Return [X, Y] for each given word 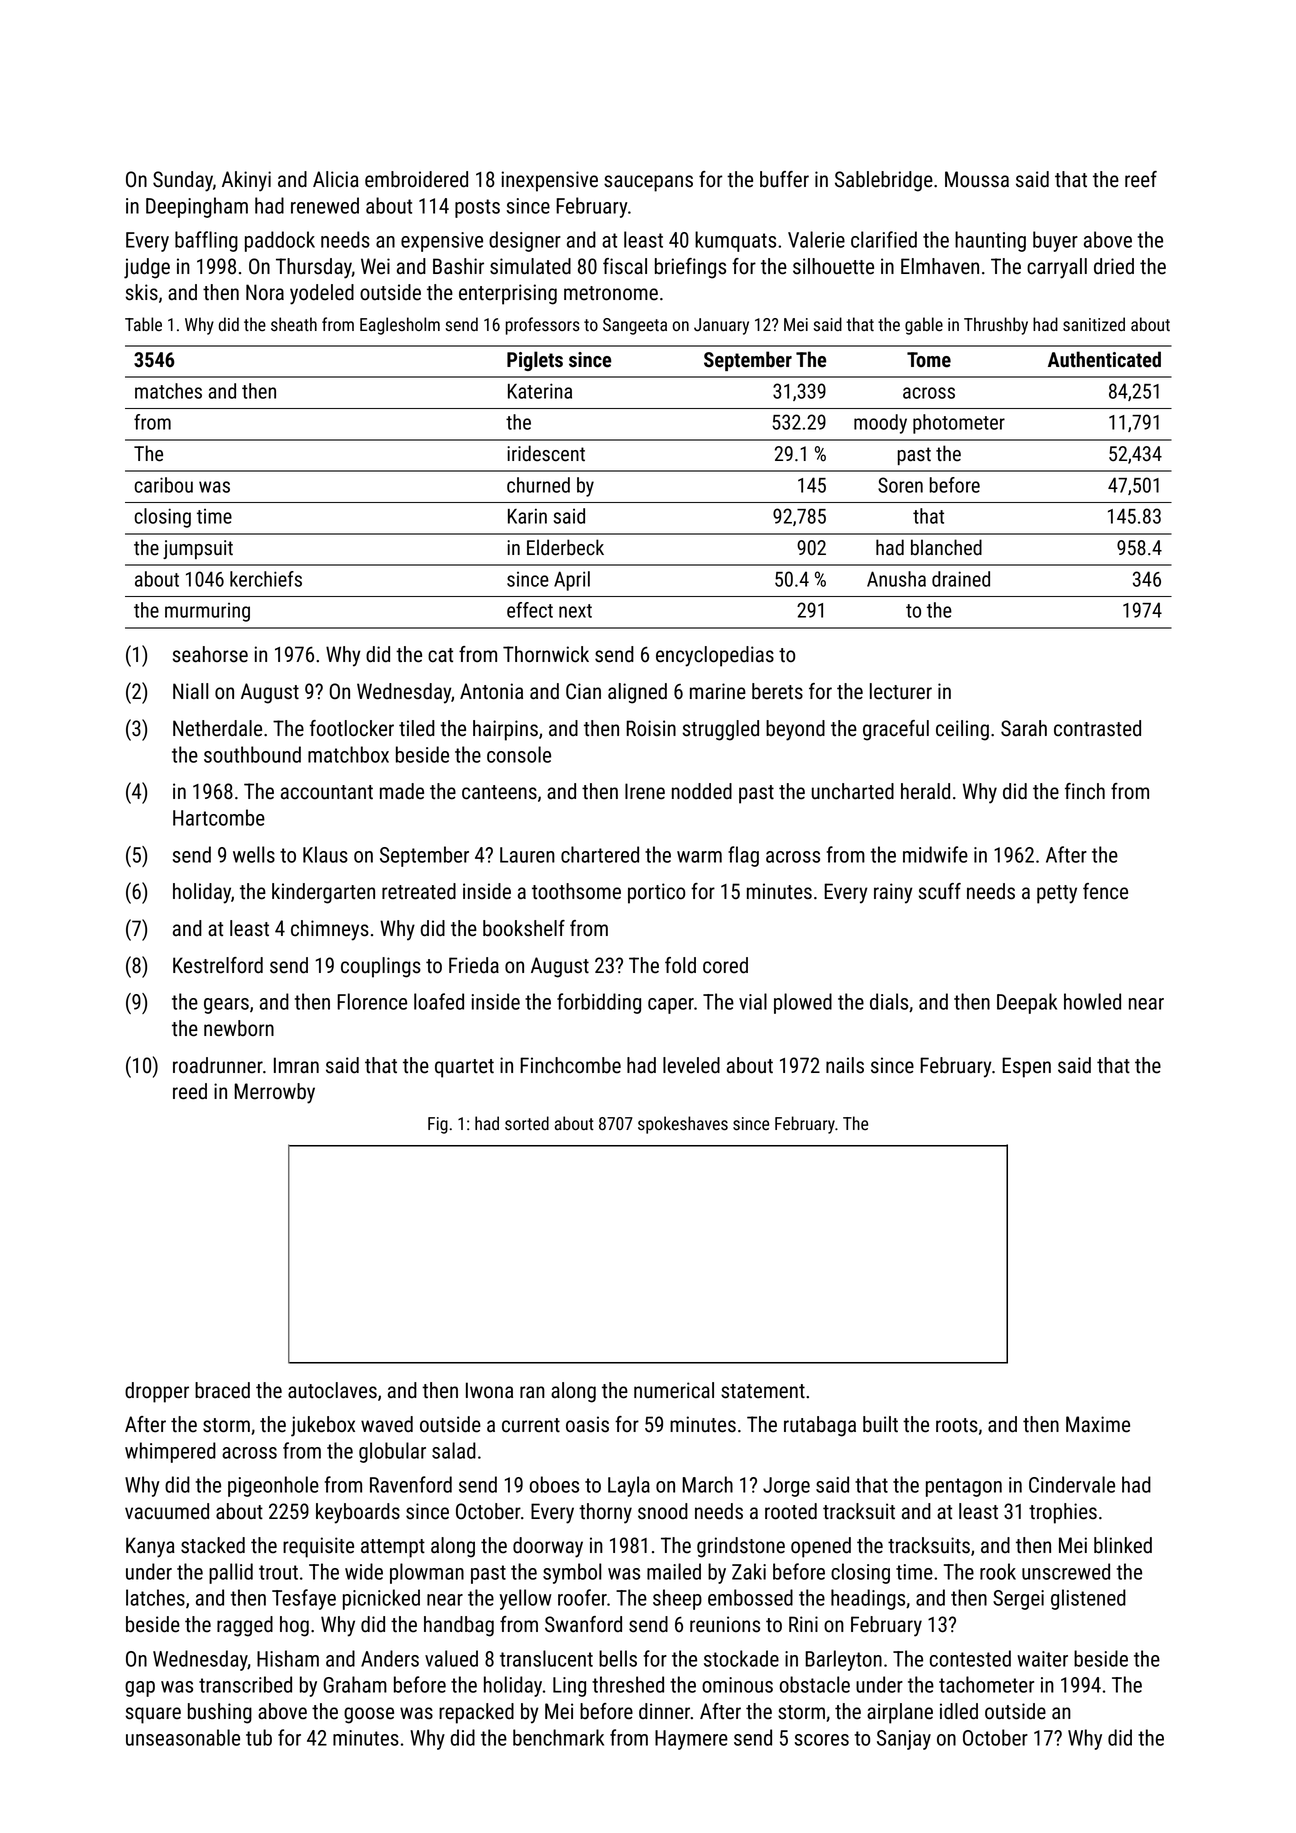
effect [530, 610]
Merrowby [274, 1093]
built [880, 1424]
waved [387, 1424]
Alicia [336, 179]
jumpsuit [198, 549]
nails [845, 1065]
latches [155, 1597]
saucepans [648, 183]
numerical [674, 1390]
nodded [702, 791]
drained [961, 579]
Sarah [1024, 728]
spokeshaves [683, 1125]
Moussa [977, 179]
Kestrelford [218, 965]
